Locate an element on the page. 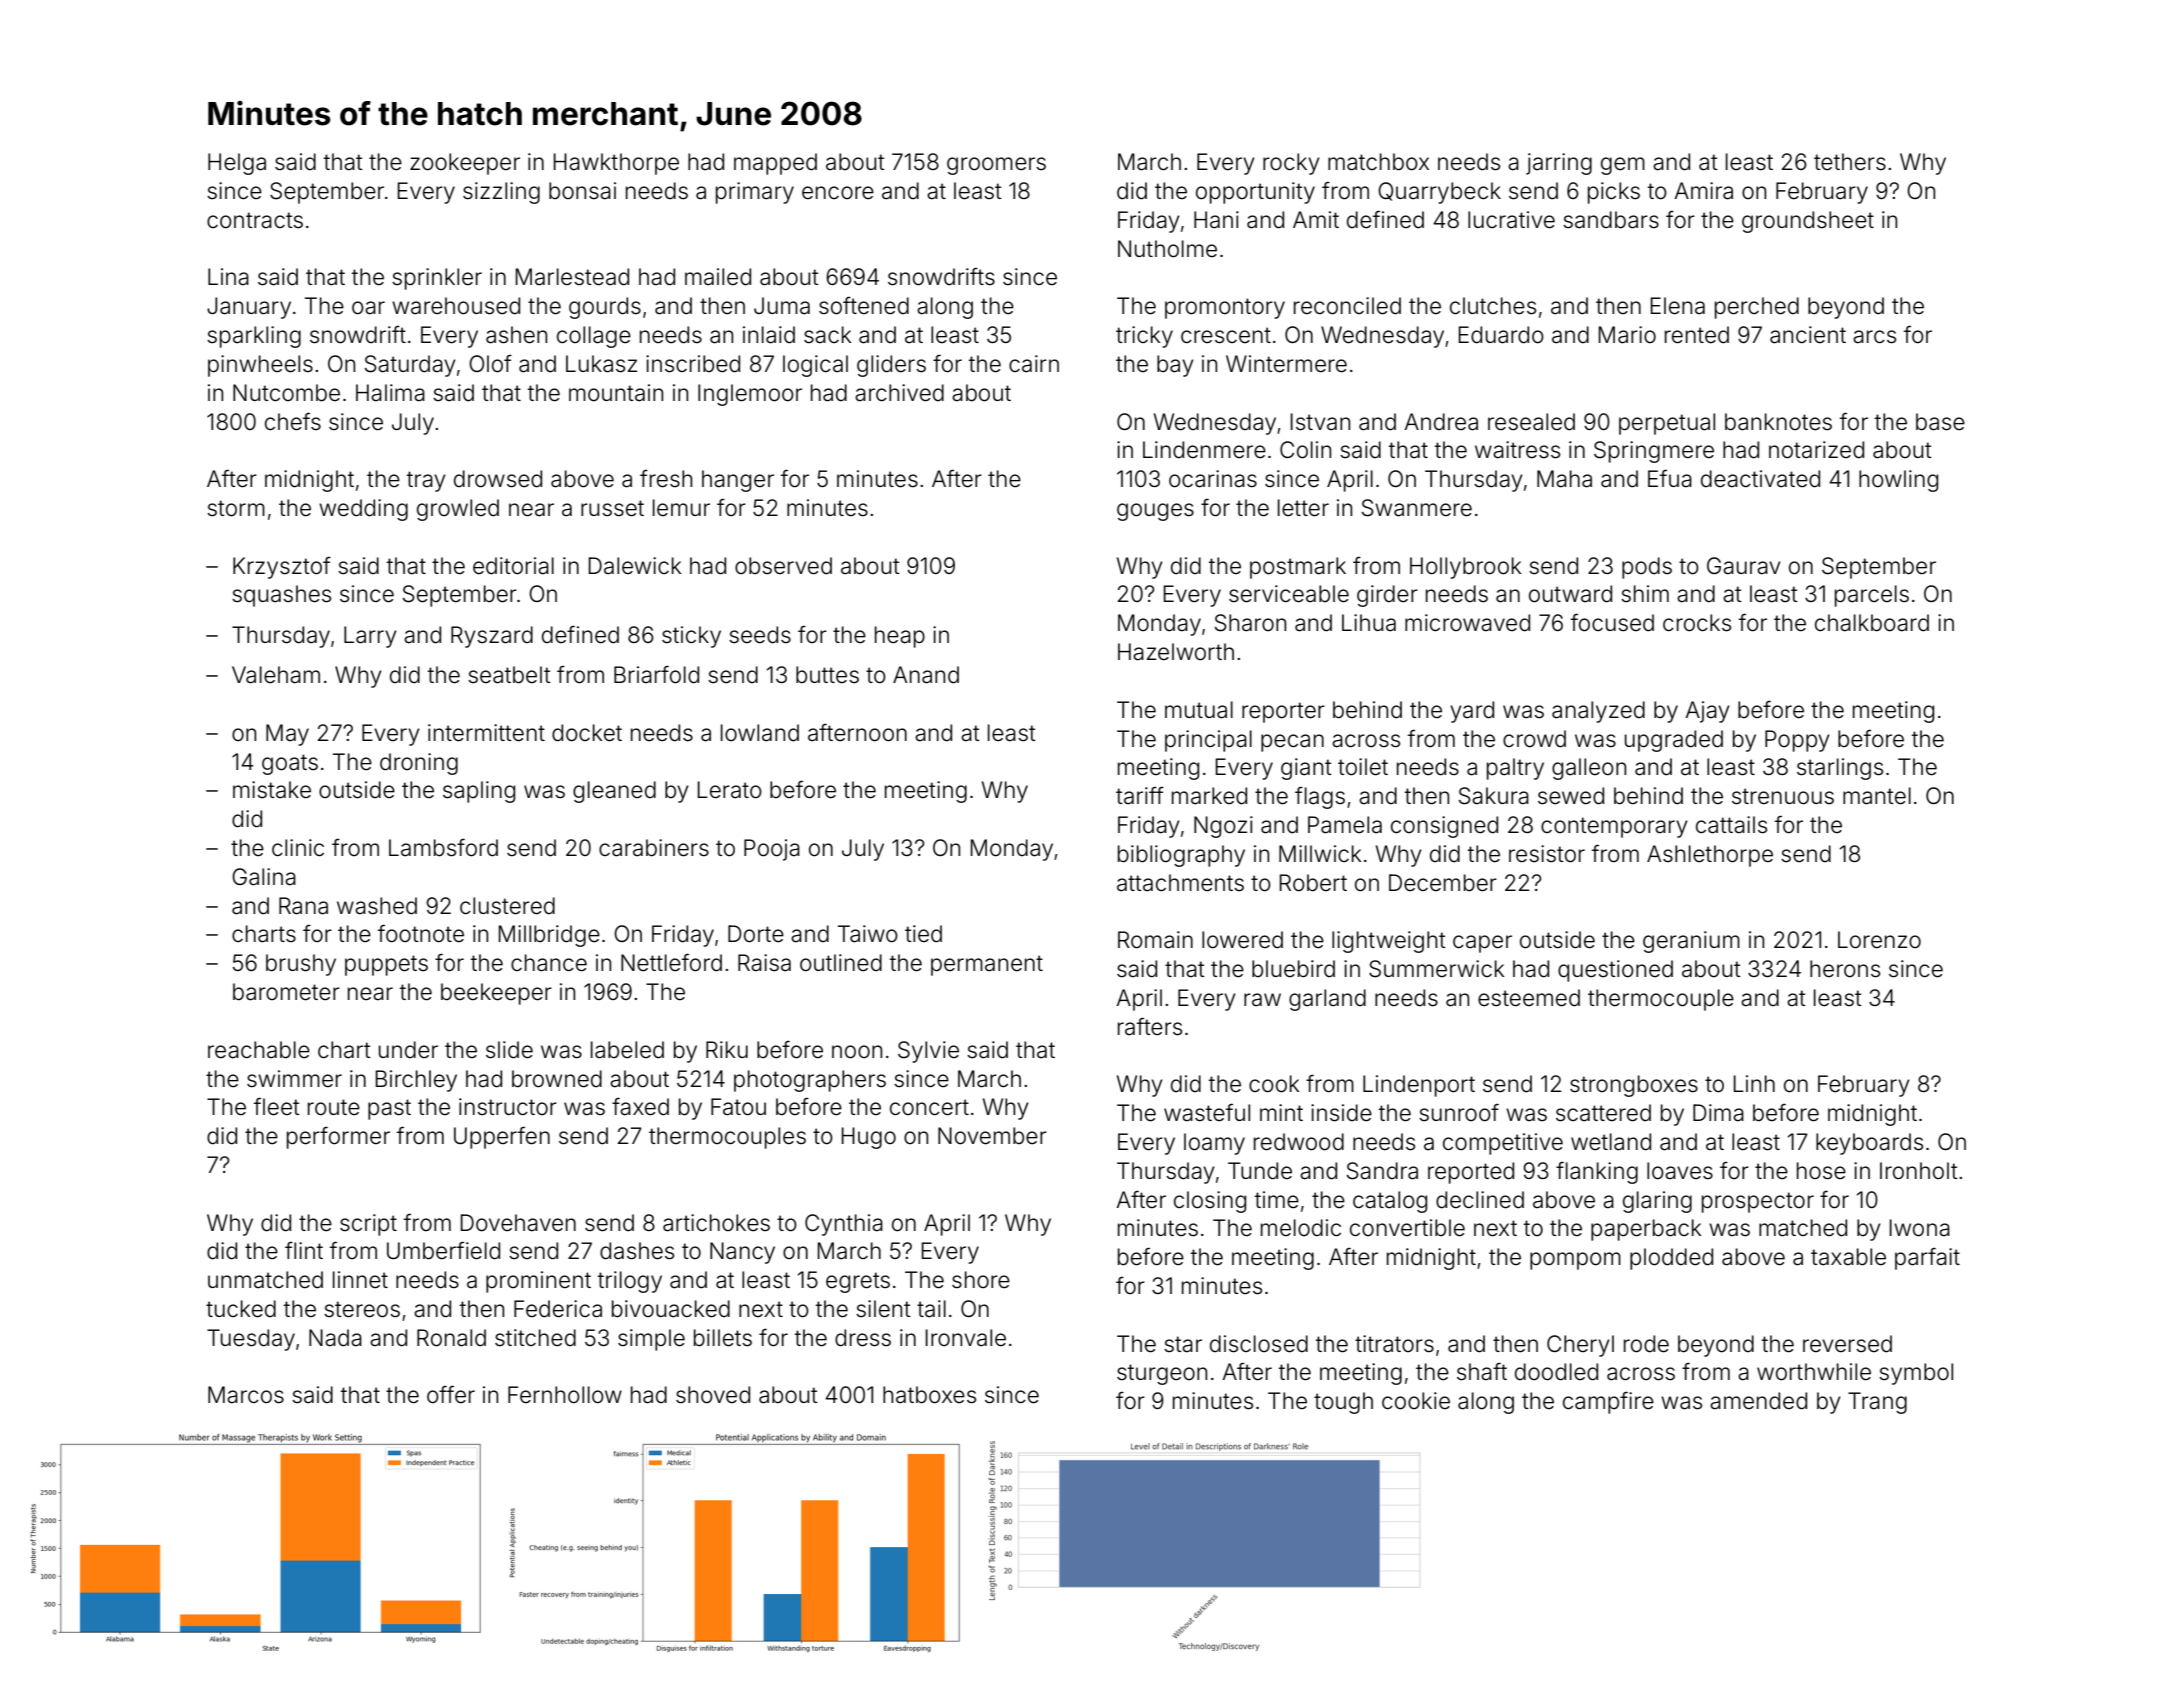 The height and width of the document is (1683, 2178). pinwheels is located at coordinates (260, 366).
